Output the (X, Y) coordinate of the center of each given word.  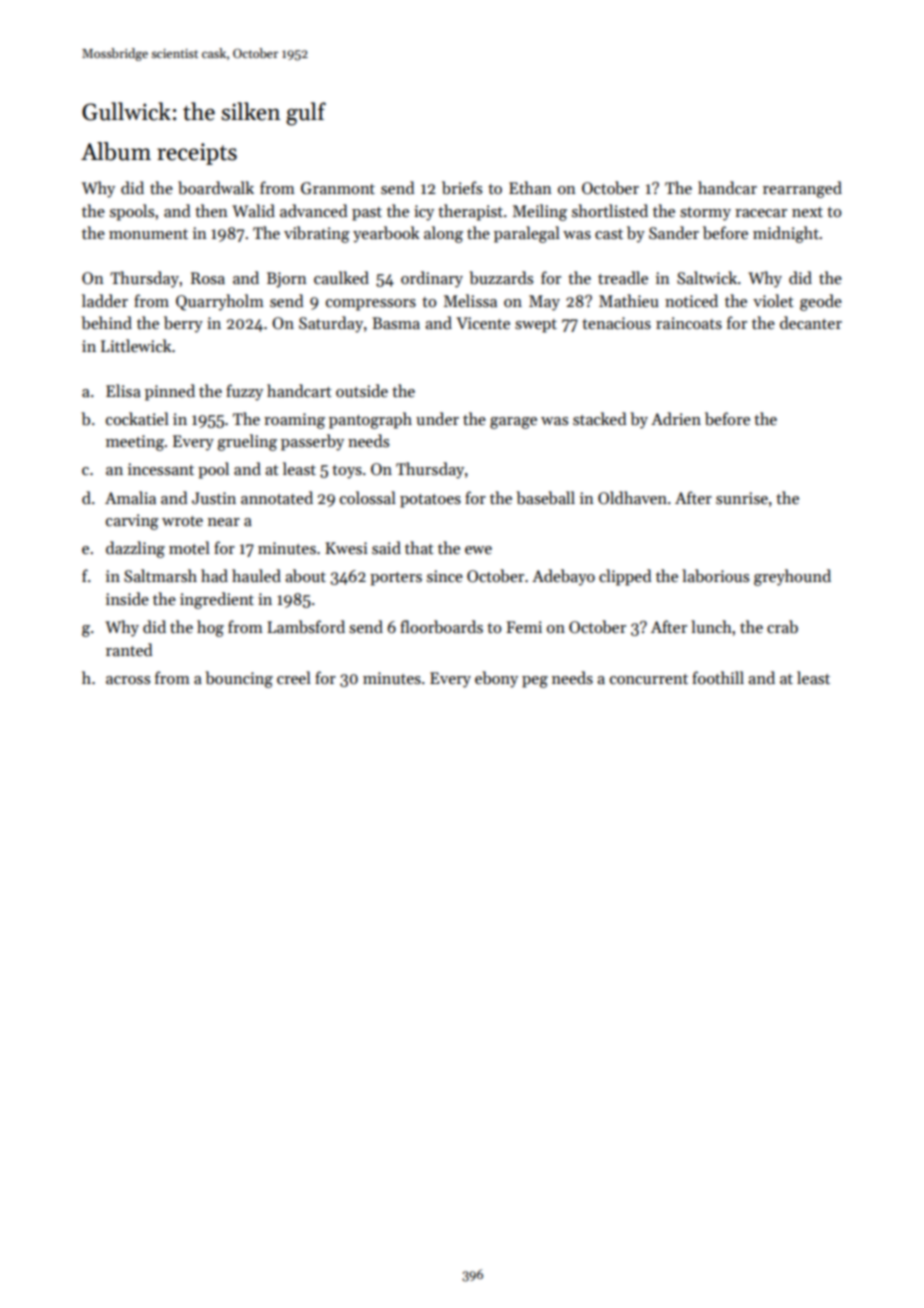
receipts (197, 154)
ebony (496, 679)
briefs (462, 187)
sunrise (742, 498)
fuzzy (244, 392)
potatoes (430, 501)
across (128, 680)
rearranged (802, 189)
